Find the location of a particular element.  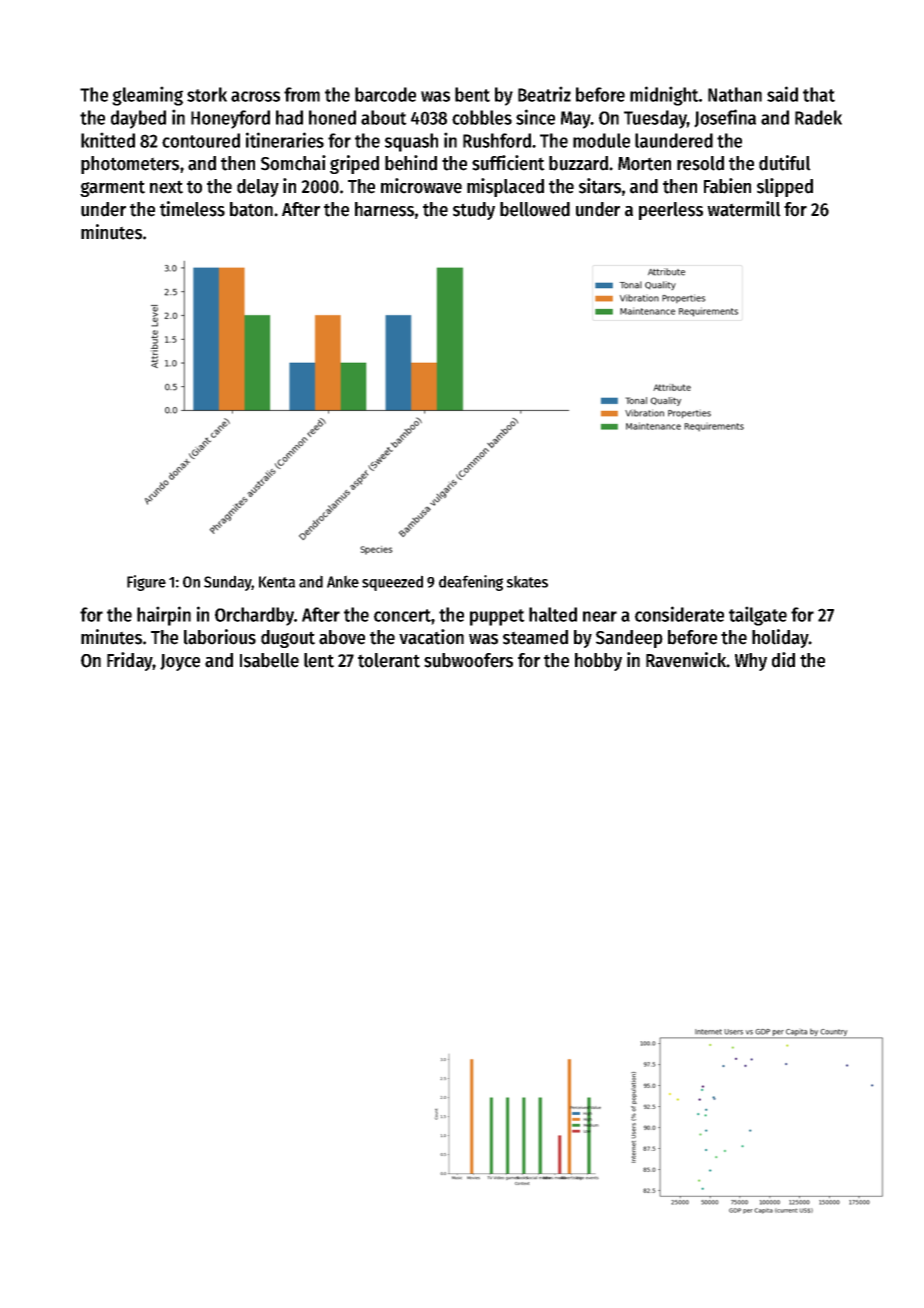

peerless is located at coordinates (671, 211).
